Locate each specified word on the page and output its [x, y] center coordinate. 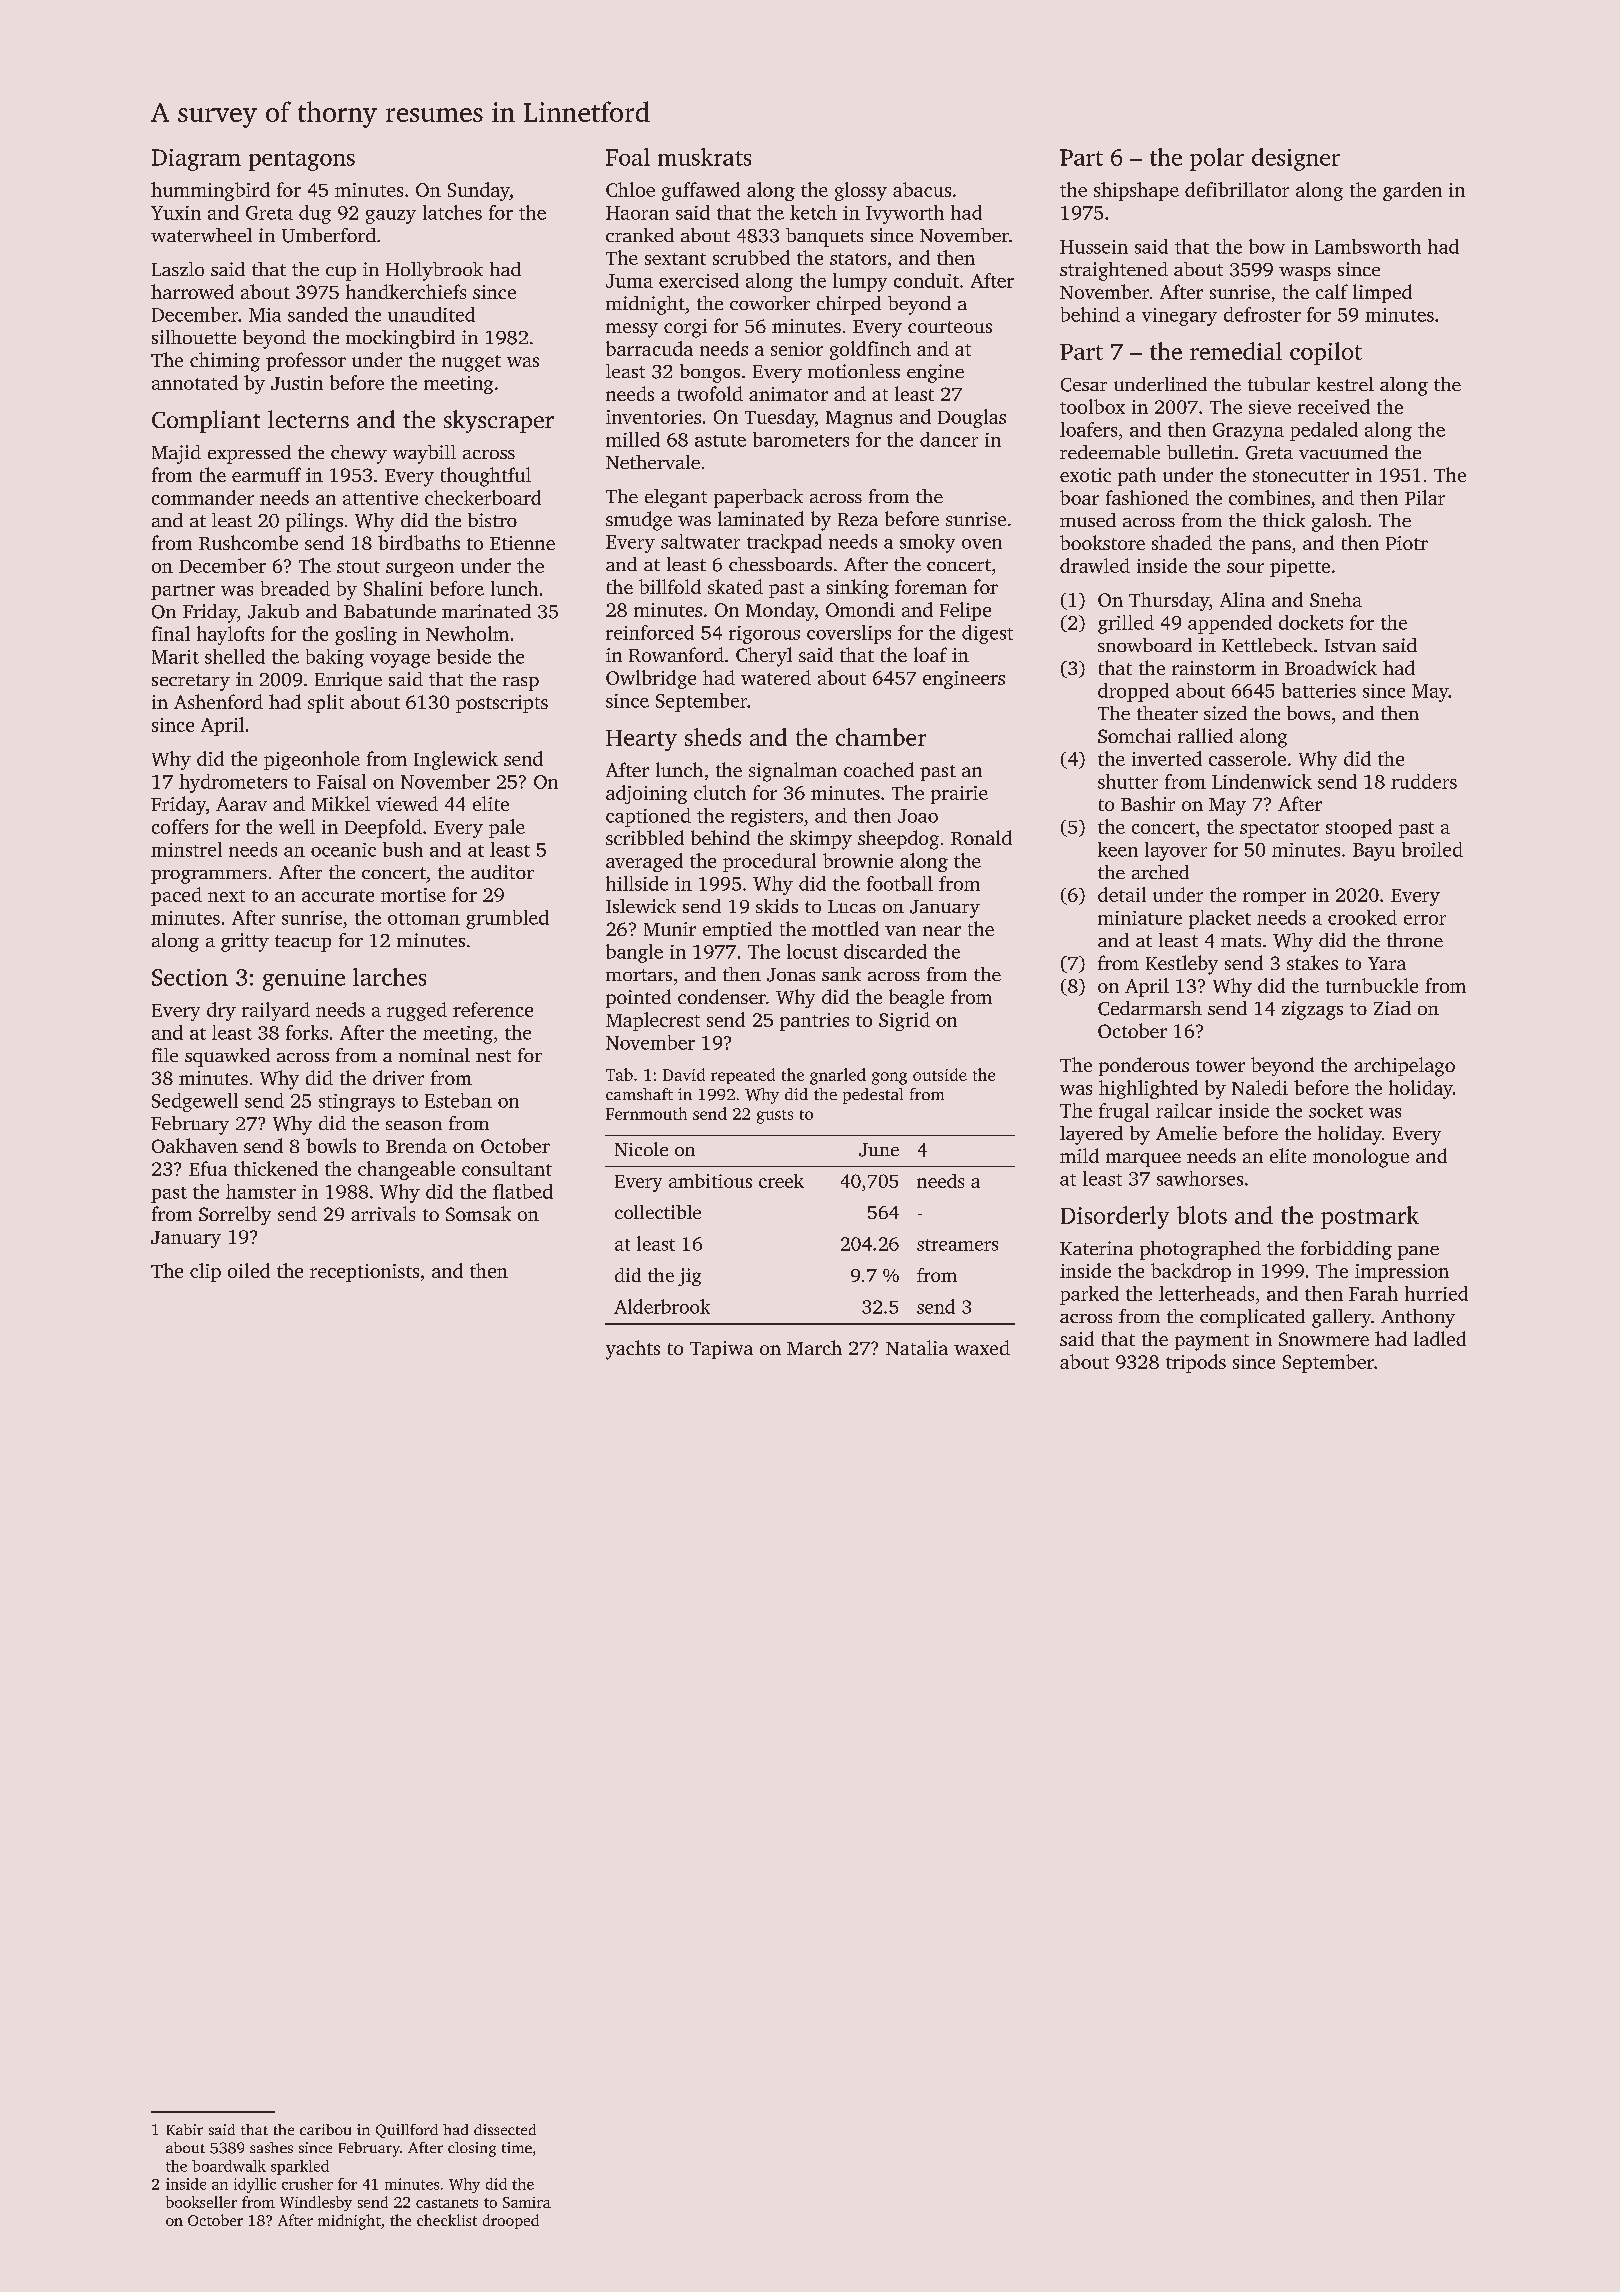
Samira [527, 2202]
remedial [1236, 351]
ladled [1440, 1338]
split [326, 703]
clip [205, 1272]
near [942, 931]
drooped [511, 2221]
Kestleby [1182, 965]
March [814, 1347]
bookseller [201, 2202]
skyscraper [499, 421]
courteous [950, 327]
